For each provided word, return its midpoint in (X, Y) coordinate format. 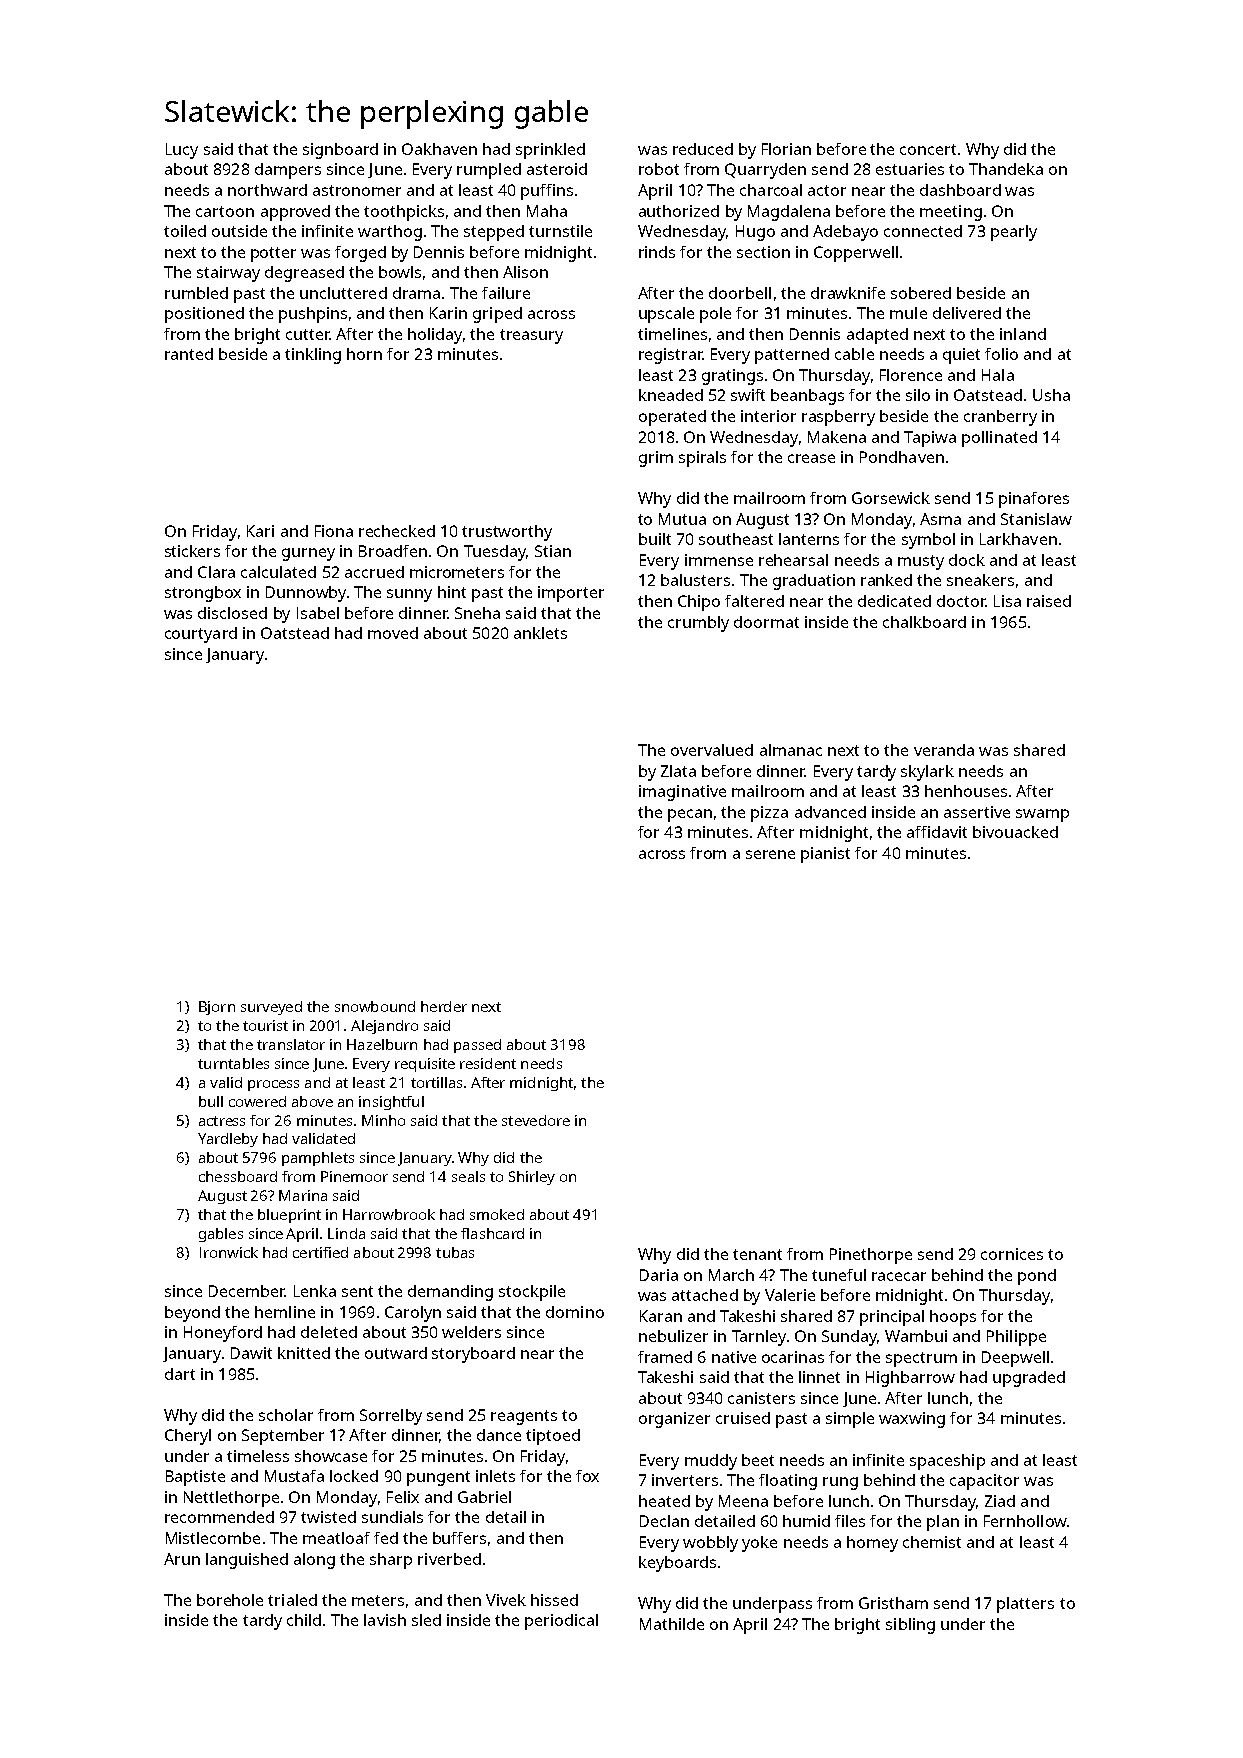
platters (1025, 1605)
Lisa (1007, 601)
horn (364, 354)
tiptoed (553, 1437)
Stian (553, 551)
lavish (385, 1620)
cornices (1012, 1254)
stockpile (532, 1293)
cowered (257, 1101)
